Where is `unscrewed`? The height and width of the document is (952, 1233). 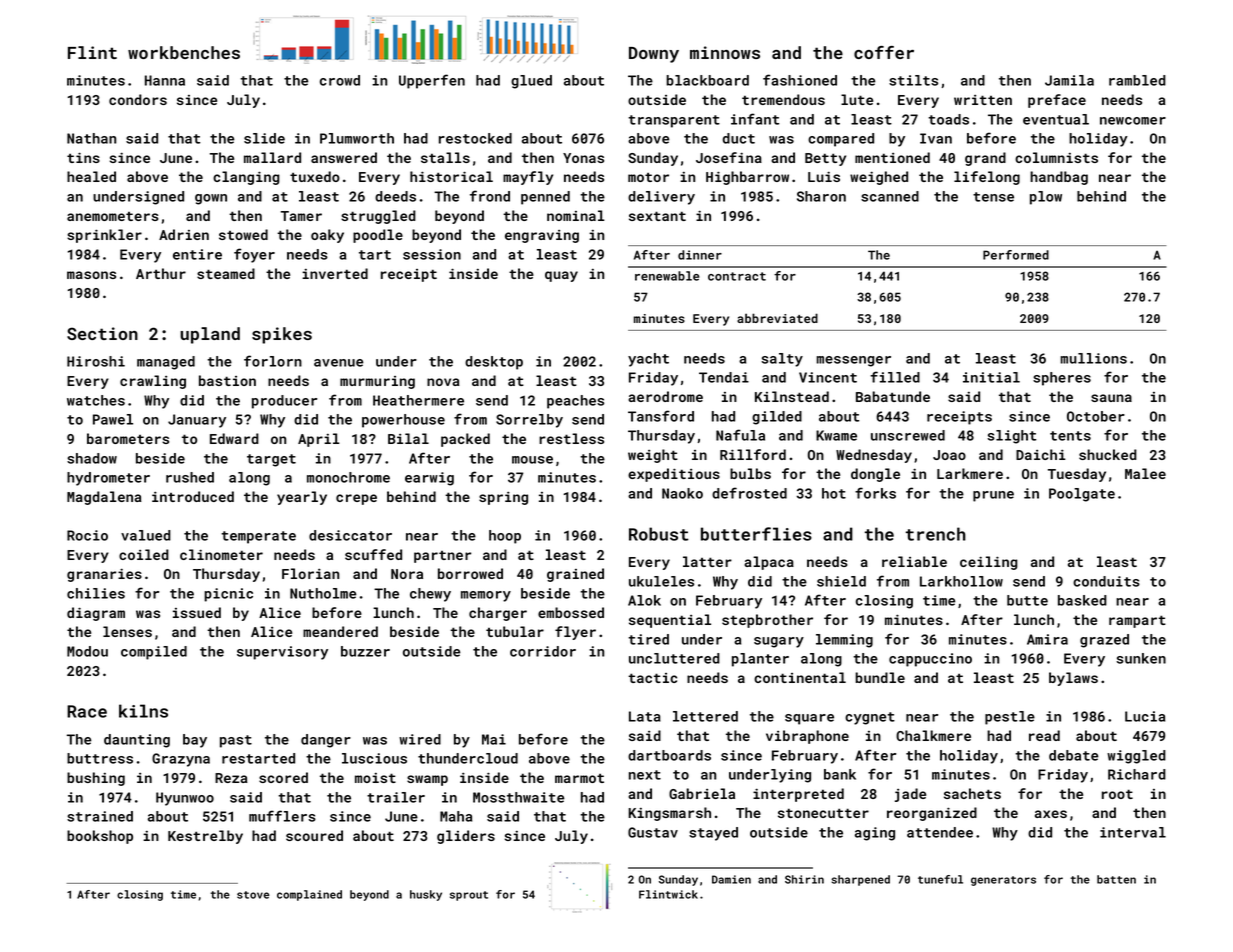
unscrewed is located at coordinates (908, 435).
